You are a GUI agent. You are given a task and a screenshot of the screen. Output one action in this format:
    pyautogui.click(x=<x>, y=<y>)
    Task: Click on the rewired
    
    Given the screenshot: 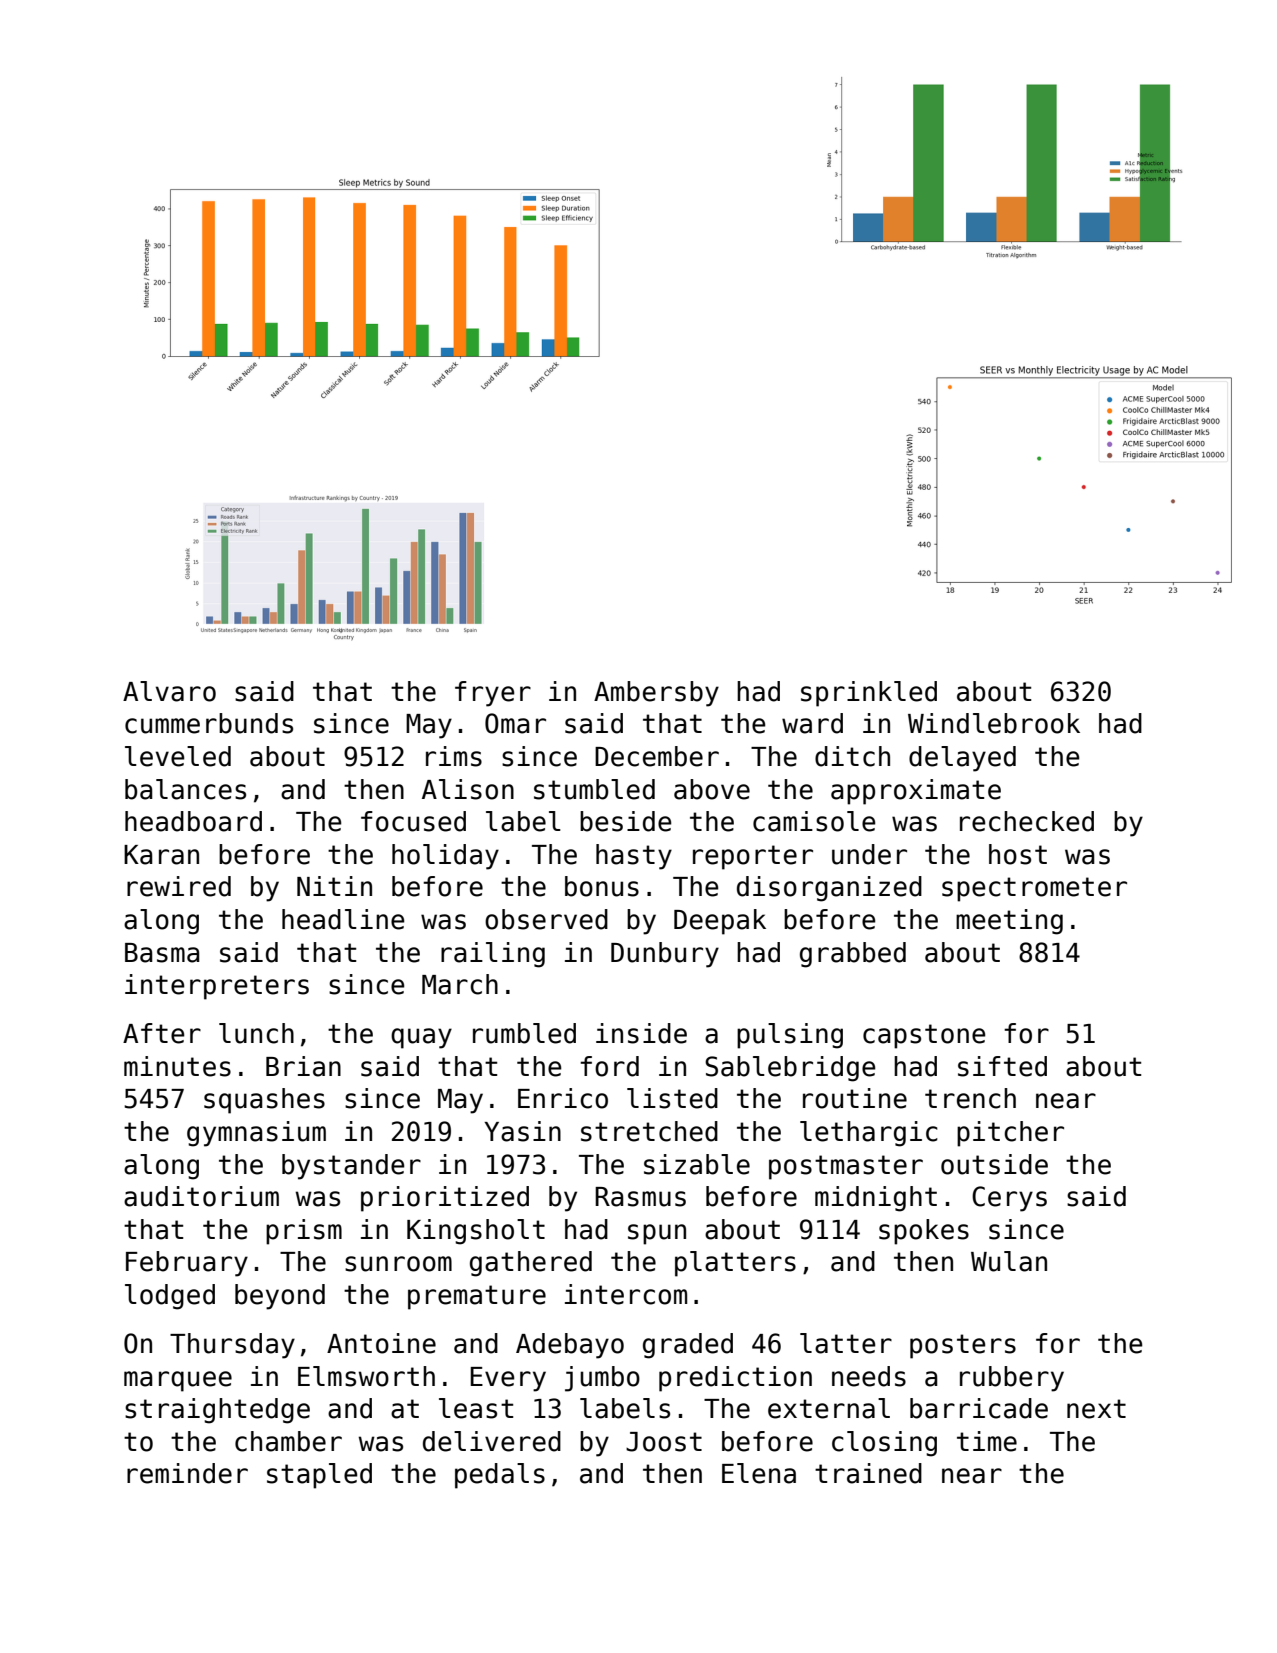 What is the action you would take?
    pyautogui.click(x=179, y=886)
